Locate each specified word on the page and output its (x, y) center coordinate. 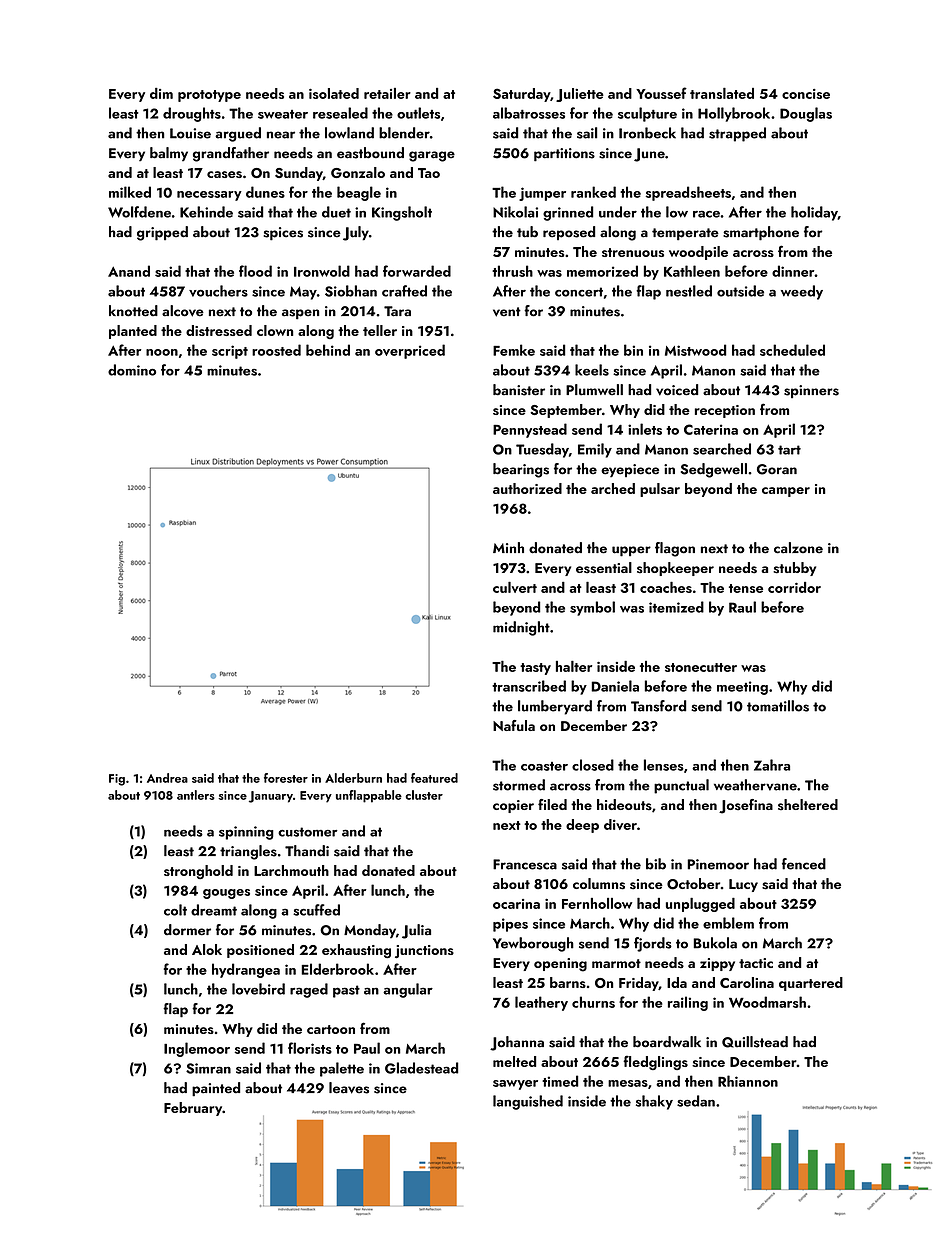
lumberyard (555, 707)
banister (519, 390)
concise (806, 94)
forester (286, 778)
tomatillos (778, 706)
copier (513, 806)
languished (528, 1102)
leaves (349, 1088)
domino (132, 370)
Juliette (580, 95)
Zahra (772, 765)
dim (161, 93)
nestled (689, 291)
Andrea (167, 778)
